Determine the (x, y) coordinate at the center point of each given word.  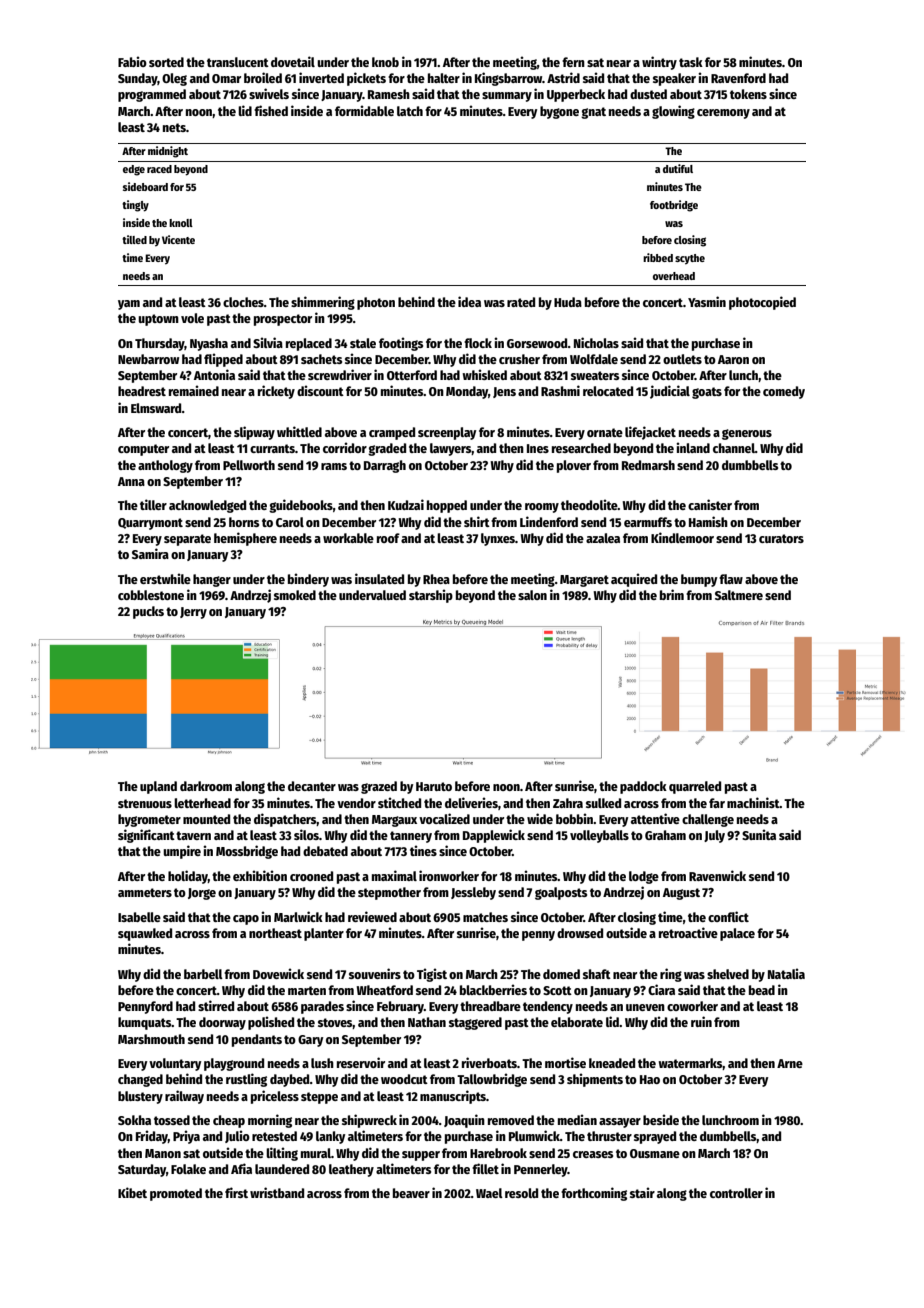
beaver (411, 1193)
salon (532, 595)
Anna (131, 481)
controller (736, 1193)
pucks (148, 612)
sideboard (145, 186)
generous (747, 434)
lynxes (498, 539)
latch (410, 111)
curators (781, 538)
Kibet (132, 1192)
